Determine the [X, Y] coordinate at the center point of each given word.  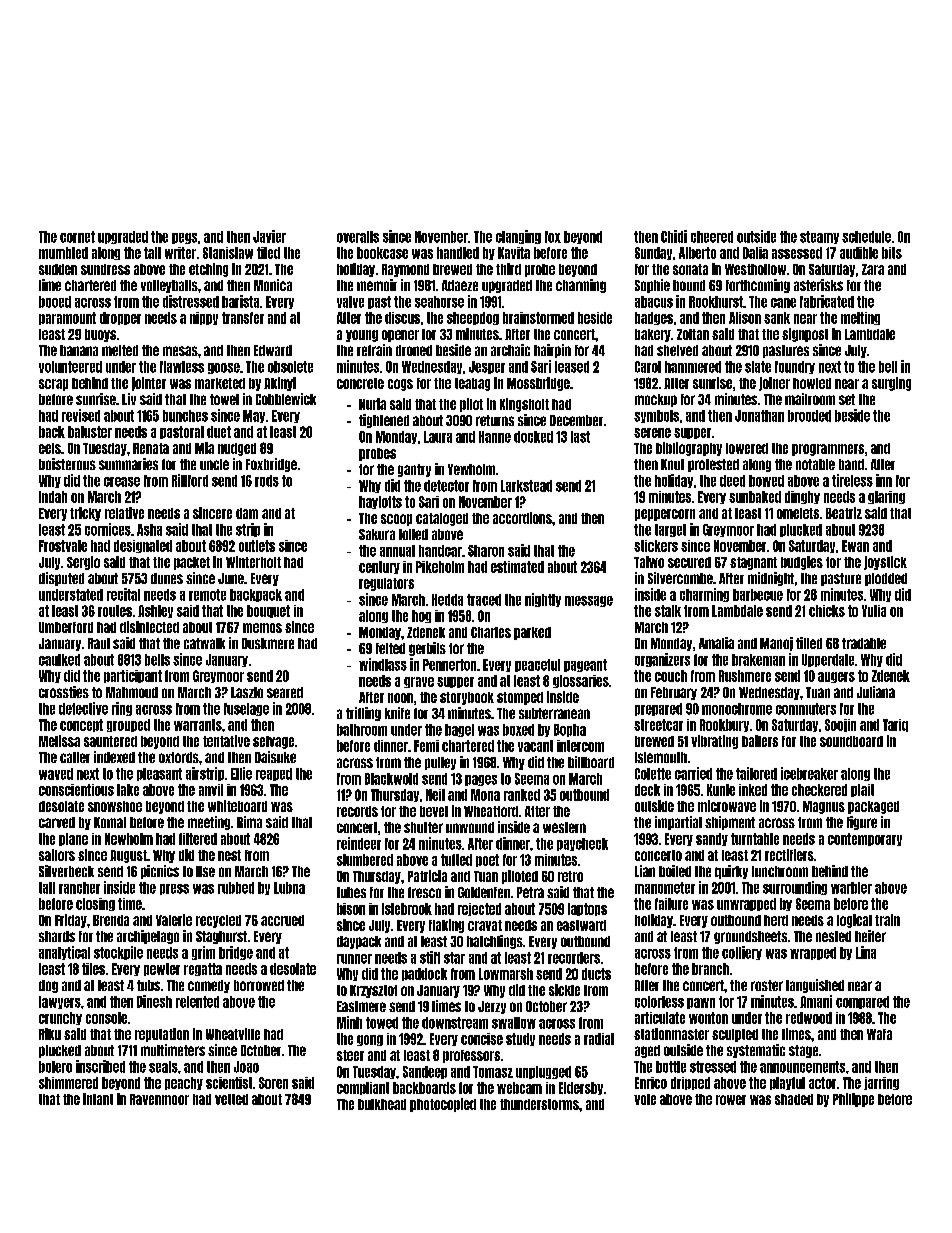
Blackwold [391, 779]
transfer [243, 318]
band [851, 464]
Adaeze [460, 285]
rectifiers [789, 855]
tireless [852, 480]
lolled [413, 534]
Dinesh [154, 1001]
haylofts [380, 502]
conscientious [76, 790]
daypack [359, 942]
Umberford [66, 627]
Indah [53, 497]
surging [891, 384]
